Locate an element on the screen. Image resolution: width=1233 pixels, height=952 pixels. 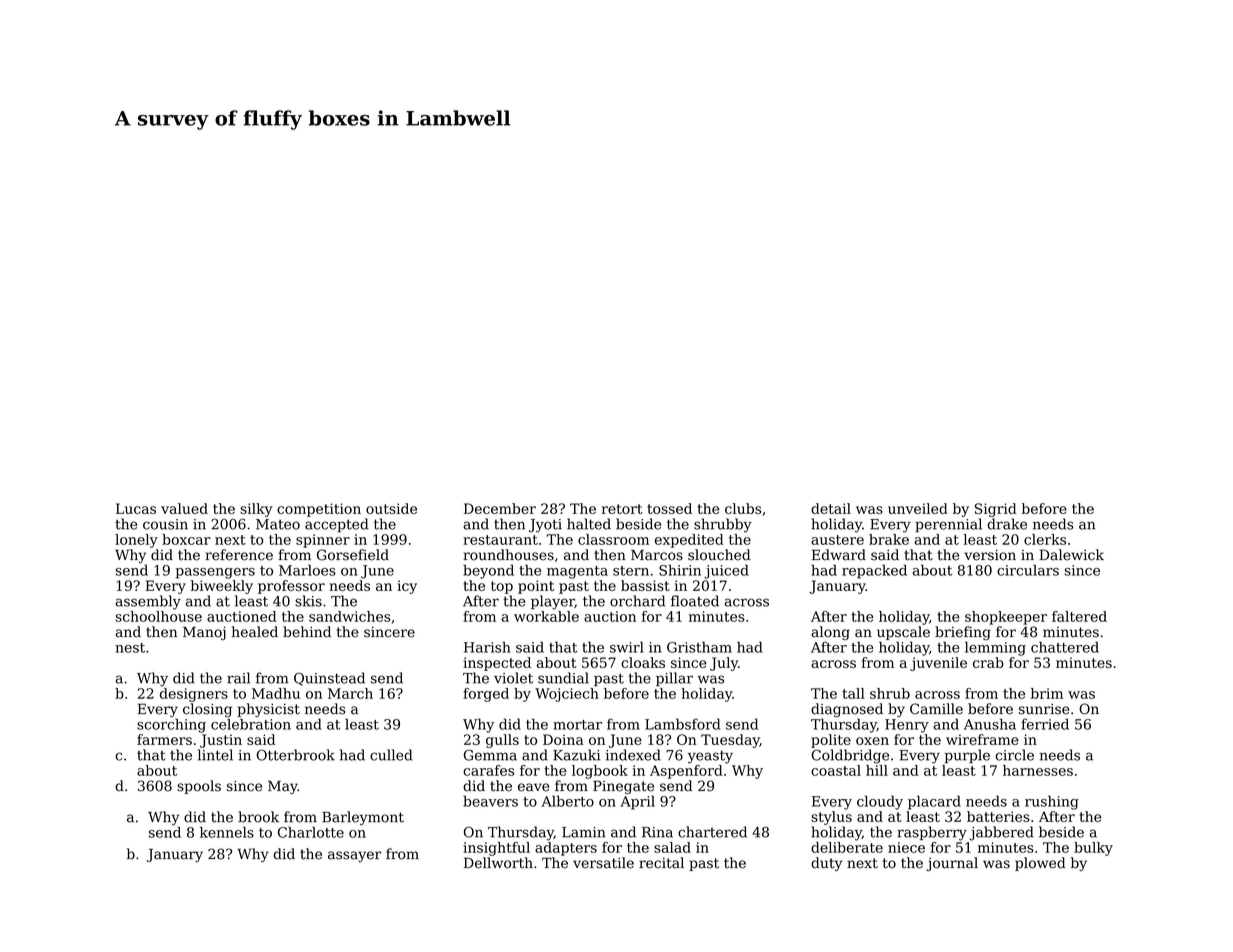
July is located at coordinates (724, 664).
